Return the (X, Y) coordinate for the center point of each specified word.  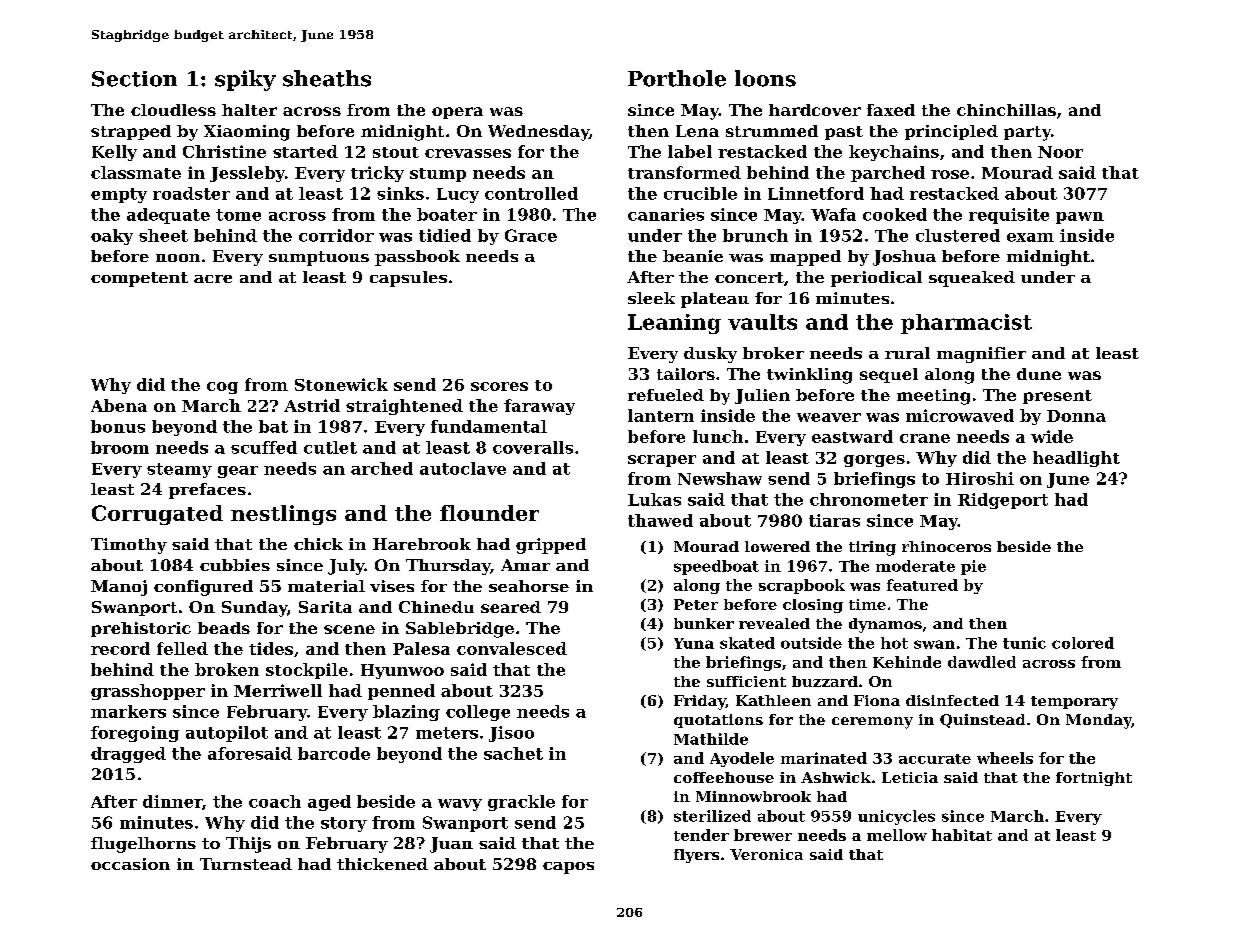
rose (950, 174)
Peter (696, 604)
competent (139, 279)
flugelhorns (143, 845)
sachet (513, 753)
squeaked (972, 279)
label (690, 151)
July (346, 567)
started (305, 151)
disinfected (952, 700)
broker (773, 353)
